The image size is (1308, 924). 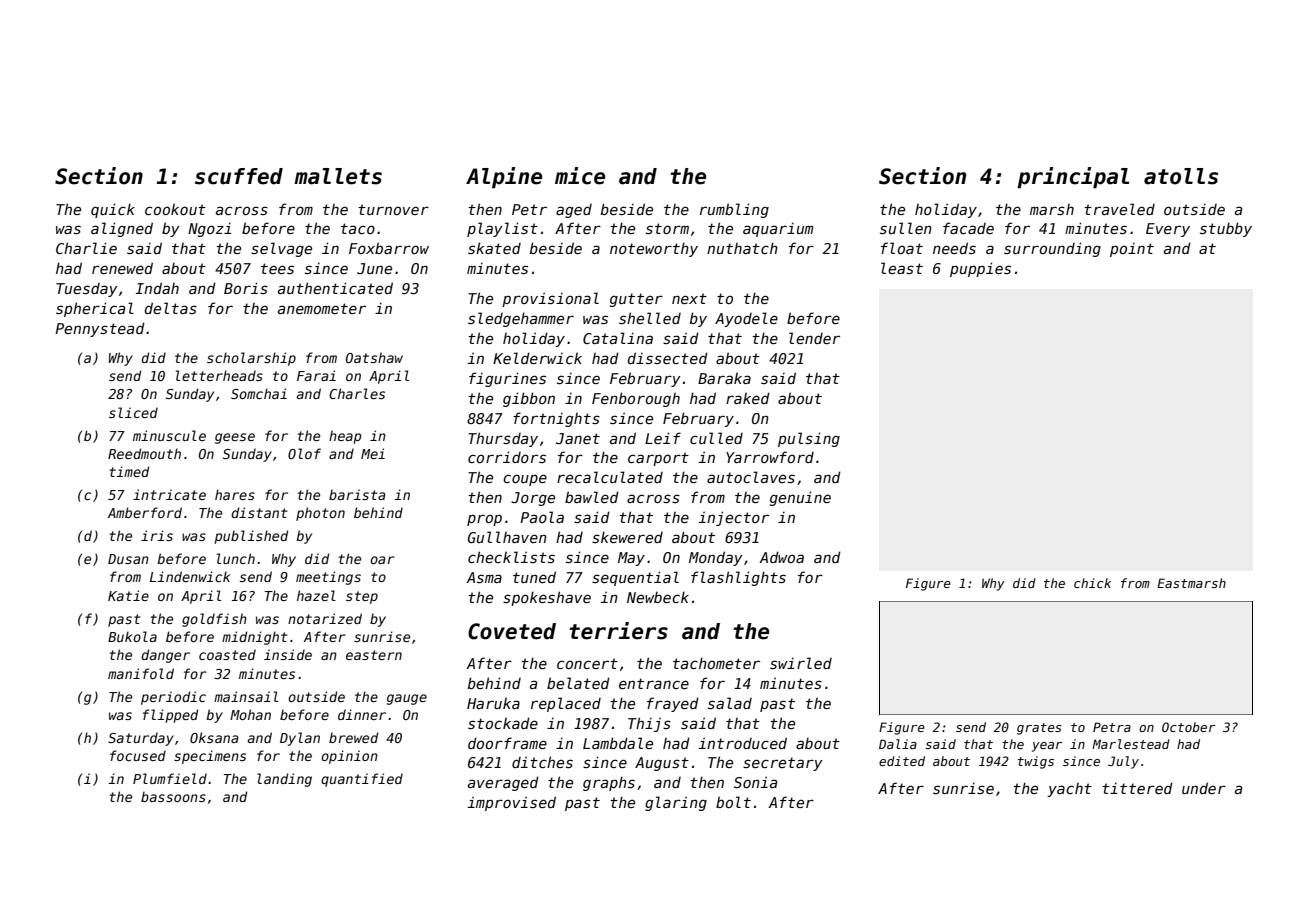 I want to click on Dusan, so click(x=128, y=559).
